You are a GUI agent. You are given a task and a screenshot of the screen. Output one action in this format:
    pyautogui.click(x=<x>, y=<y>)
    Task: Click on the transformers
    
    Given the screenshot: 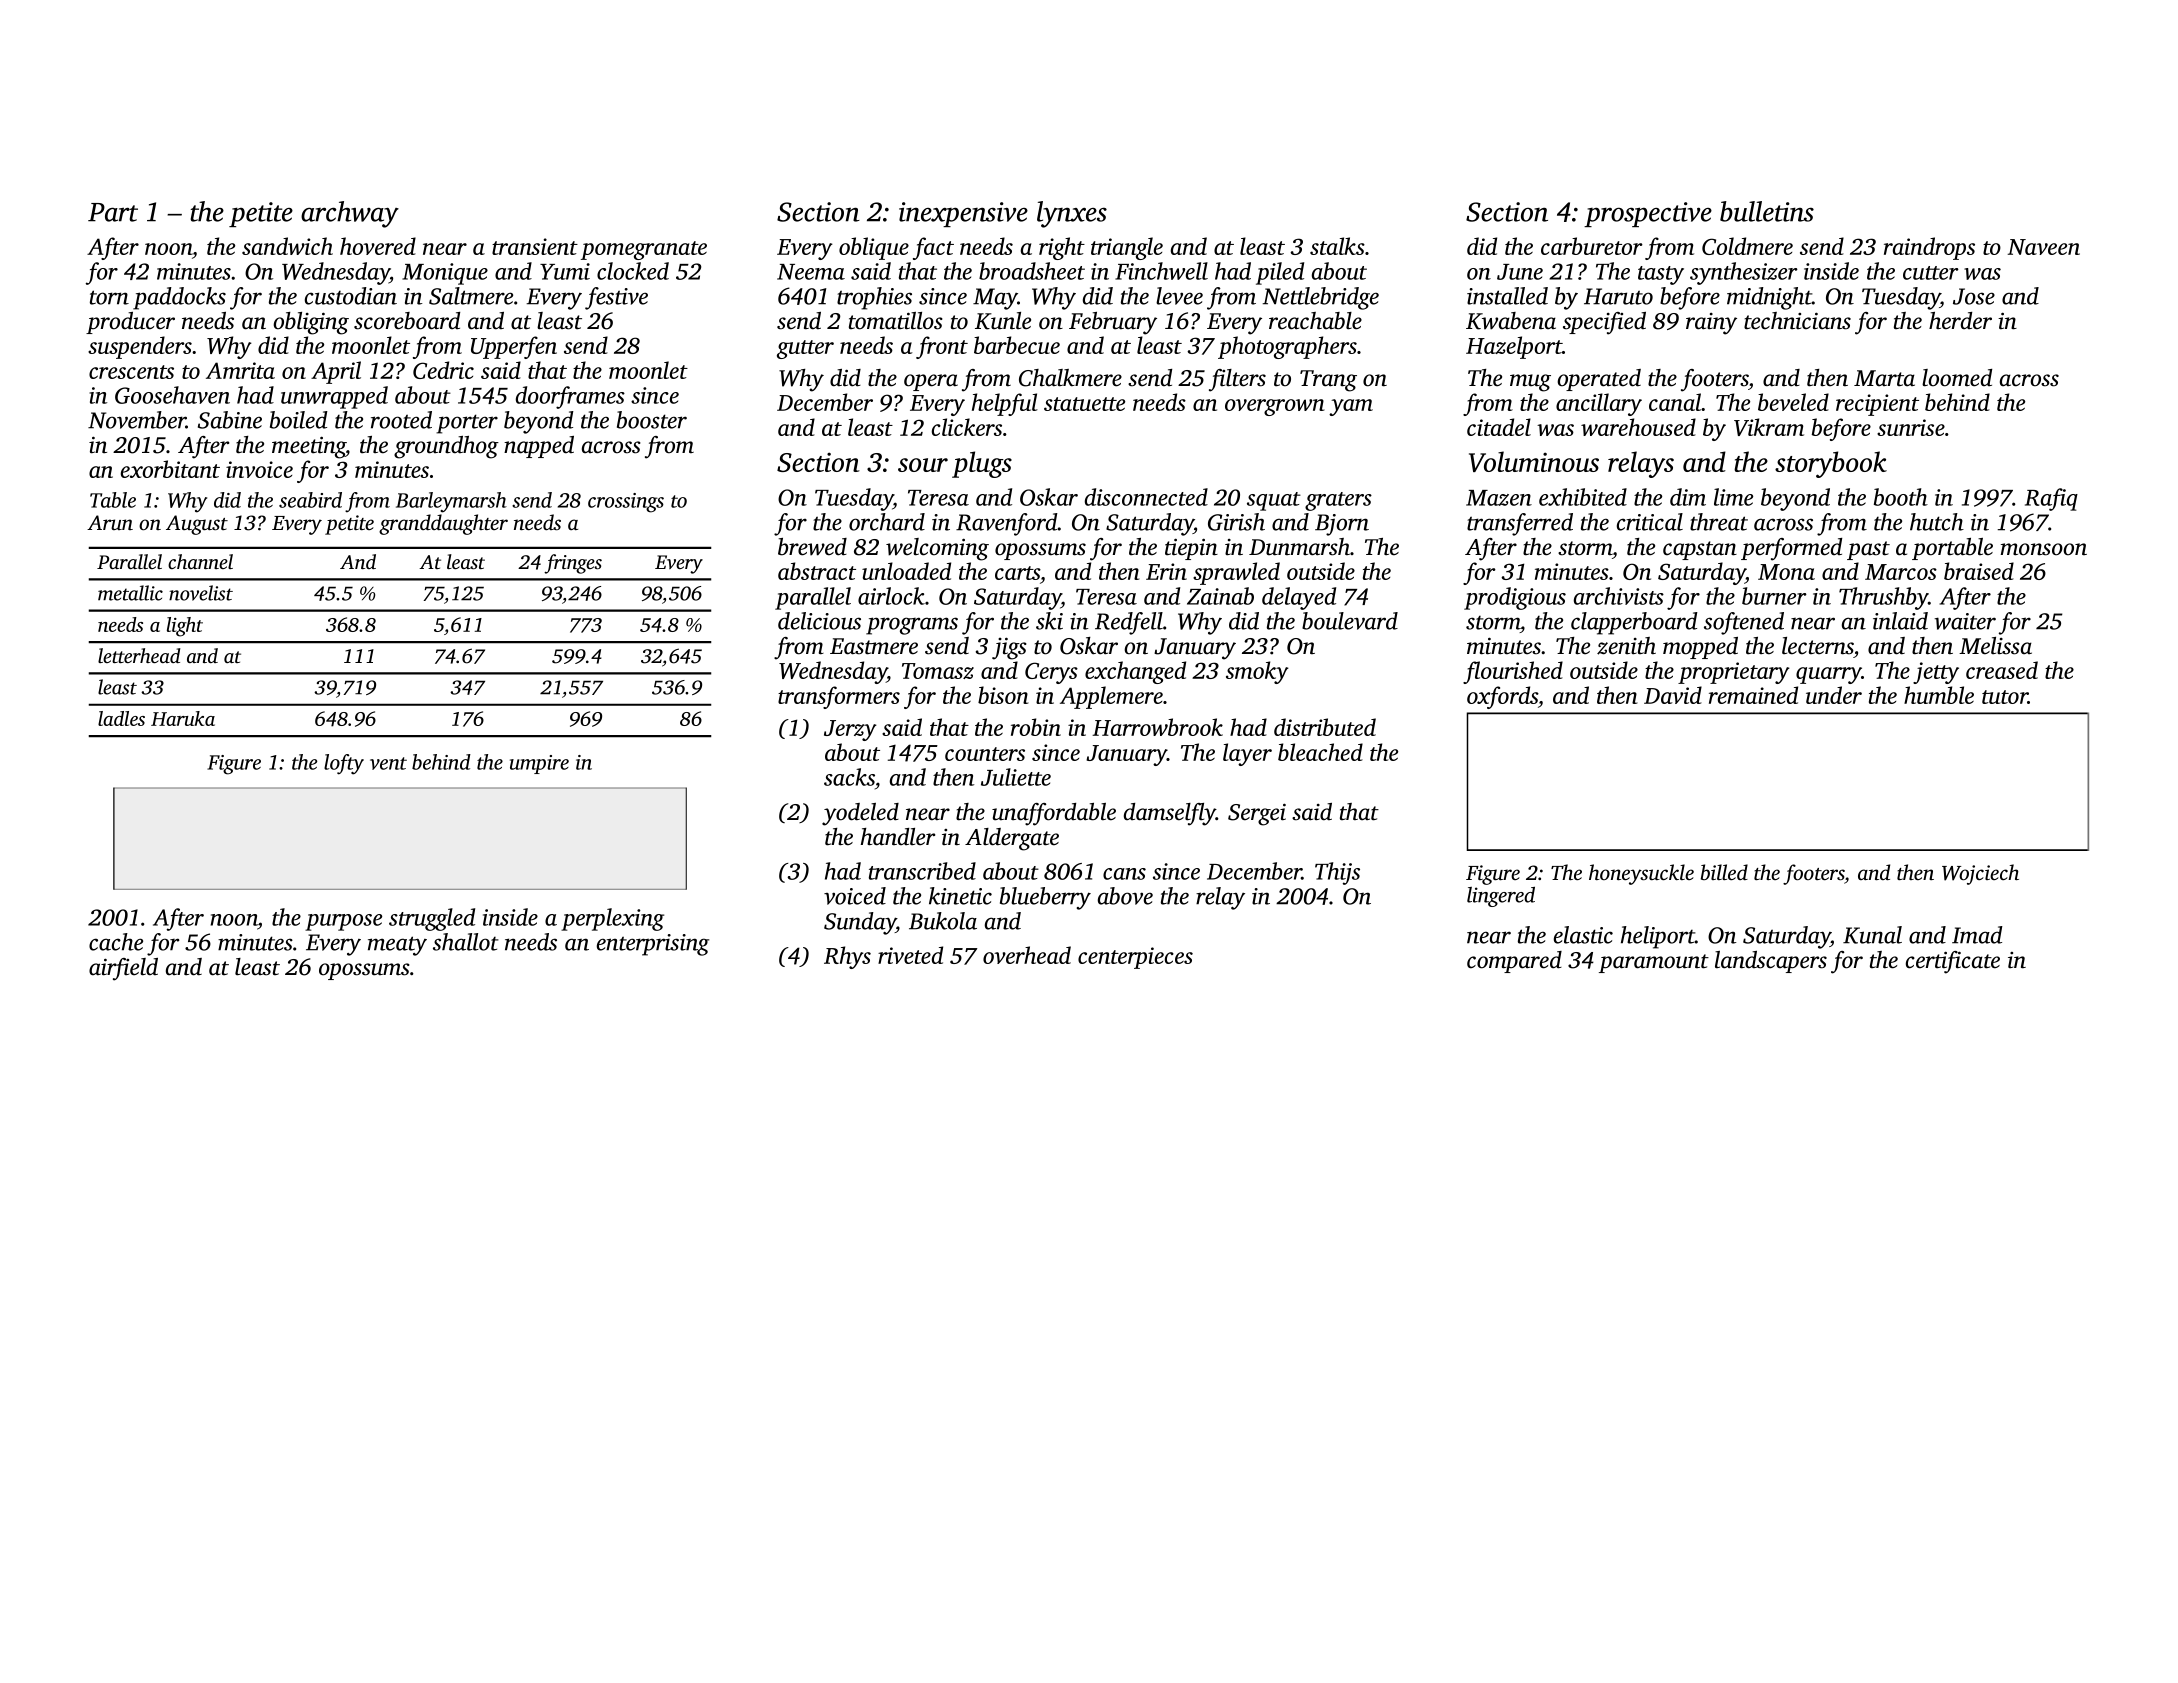 What is the action you would take?
    pyautogui.click(x=839, y=697)
